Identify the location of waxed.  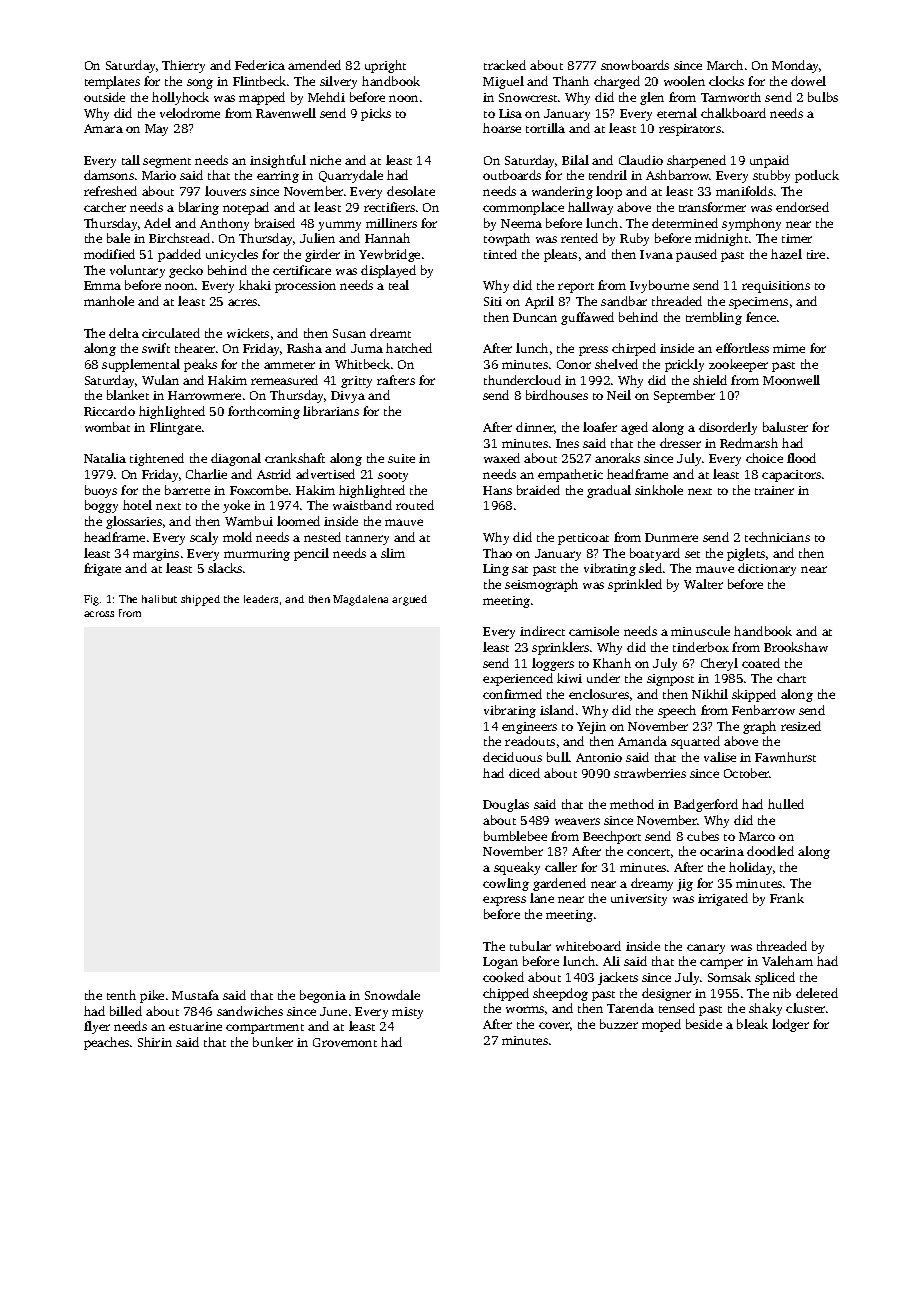
(502, 458).
